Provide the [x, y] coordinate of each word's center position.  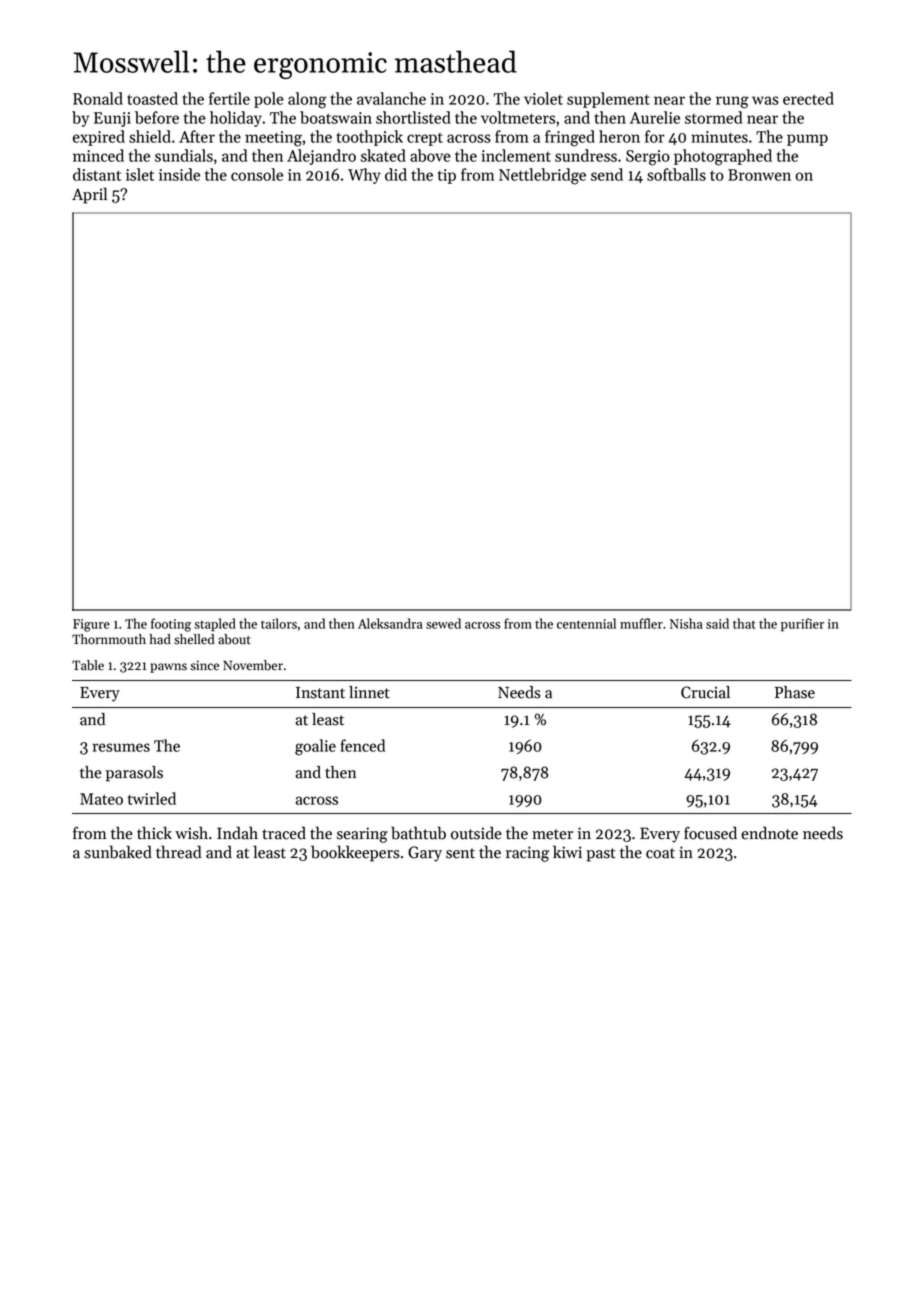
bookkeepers [355, 853]
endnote [769, 833]
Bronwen [759, 175]
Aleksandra [390, 623]
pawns [168, 668]
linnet [369, 692]
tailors [279, 623]
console [257, 174]
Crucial [705, 692]
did [396, 174]
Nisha [686, 623]
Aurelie [655, 117]
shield [150, 136]
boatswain [336, 117]
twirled [152, 798]
